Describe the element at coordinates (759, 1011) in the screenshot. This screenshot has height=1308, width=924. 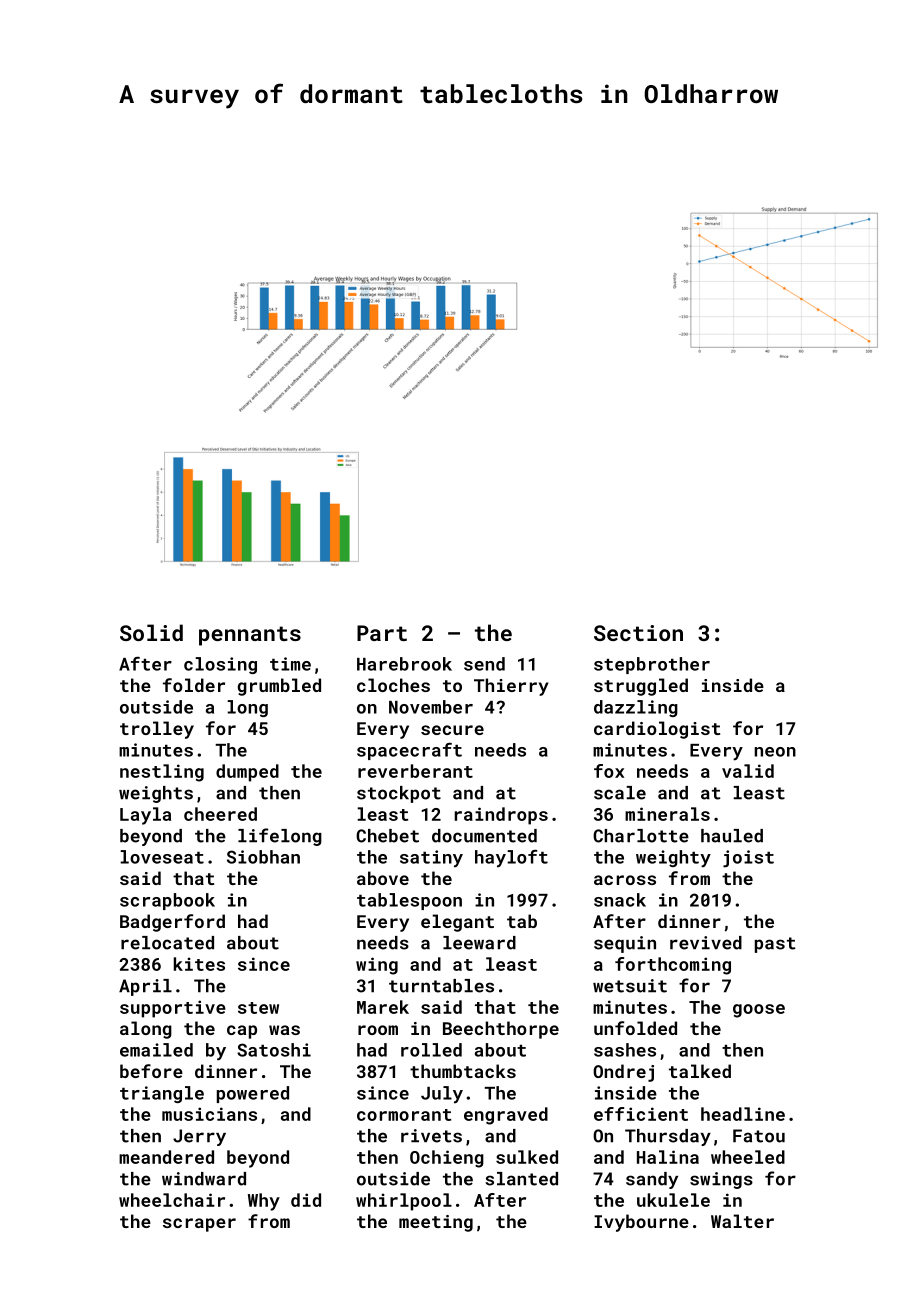
I see `goose` at that location.
